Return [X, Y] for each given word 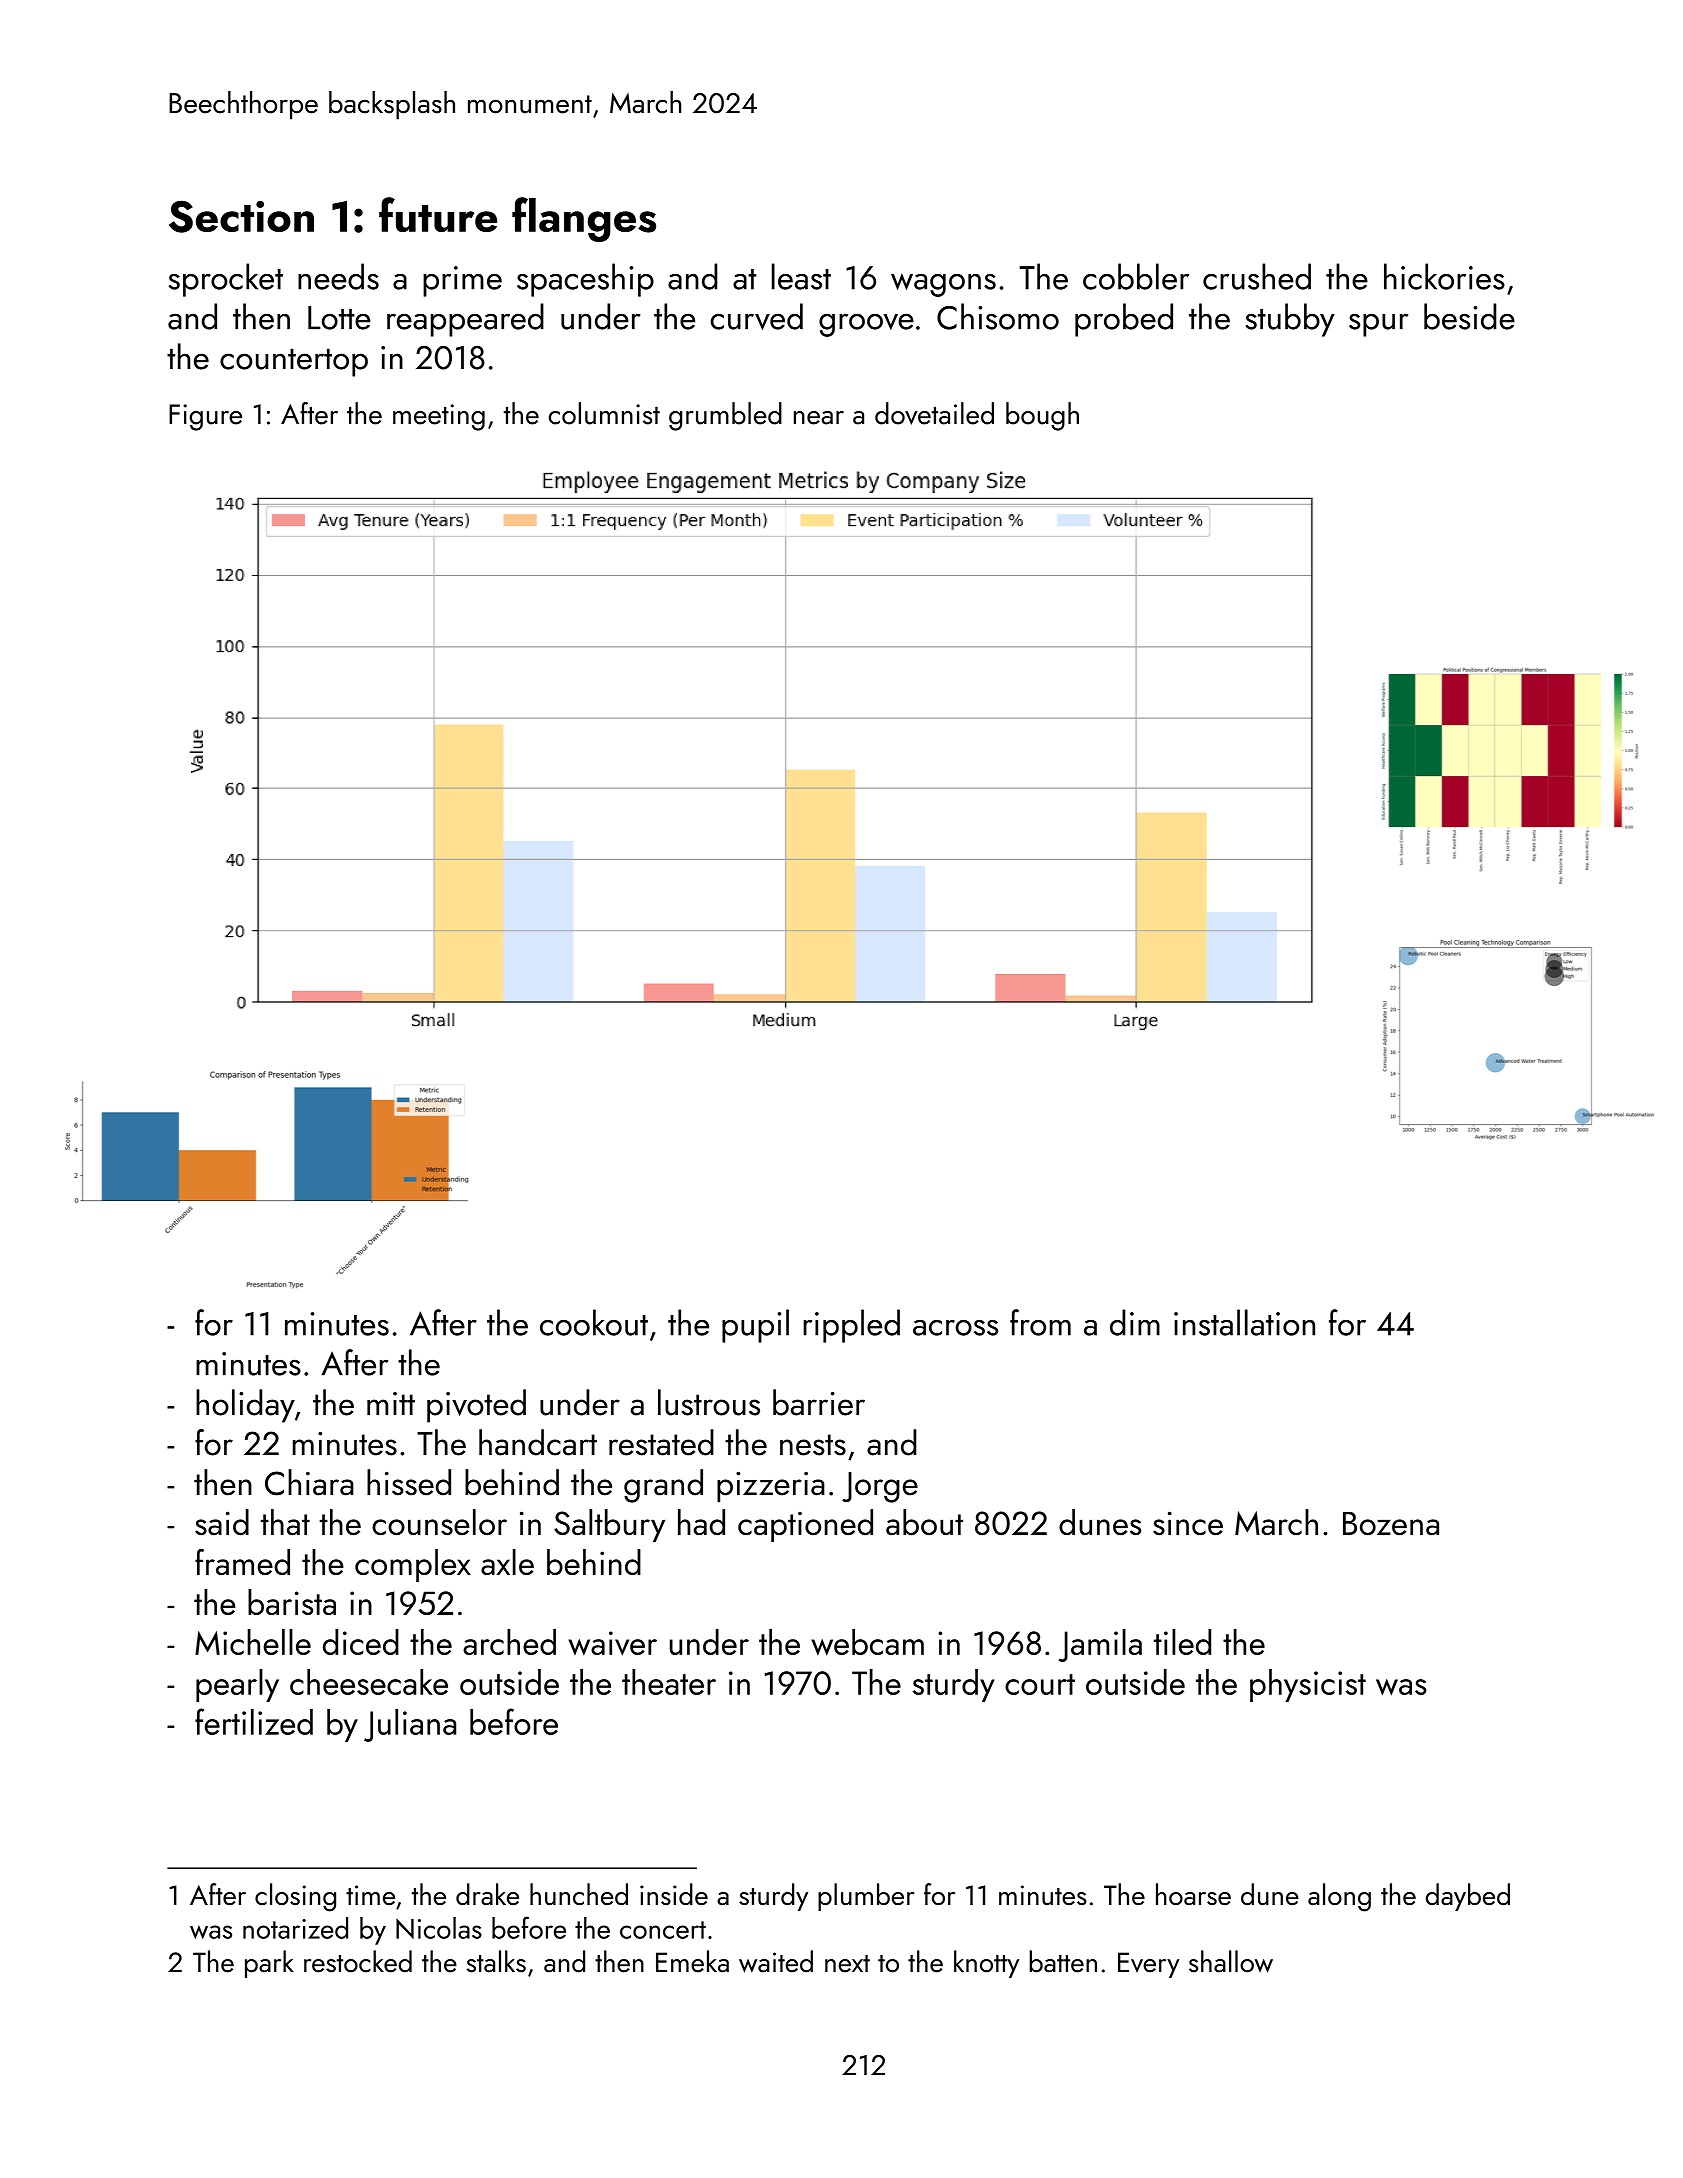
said [222, 1522]
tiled [1182, 1642]
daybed [1468, 1897]
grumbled [725, 416]
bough [1042, 416]
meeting [439, 417]
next [847, 1964]
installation [1244, 1322]
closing [295, 1897]
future [438, 214]
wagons [943, 285]
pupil [755, 1326]
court [1040, 1684]
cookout [594, 1322]
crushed [1257, 276]
